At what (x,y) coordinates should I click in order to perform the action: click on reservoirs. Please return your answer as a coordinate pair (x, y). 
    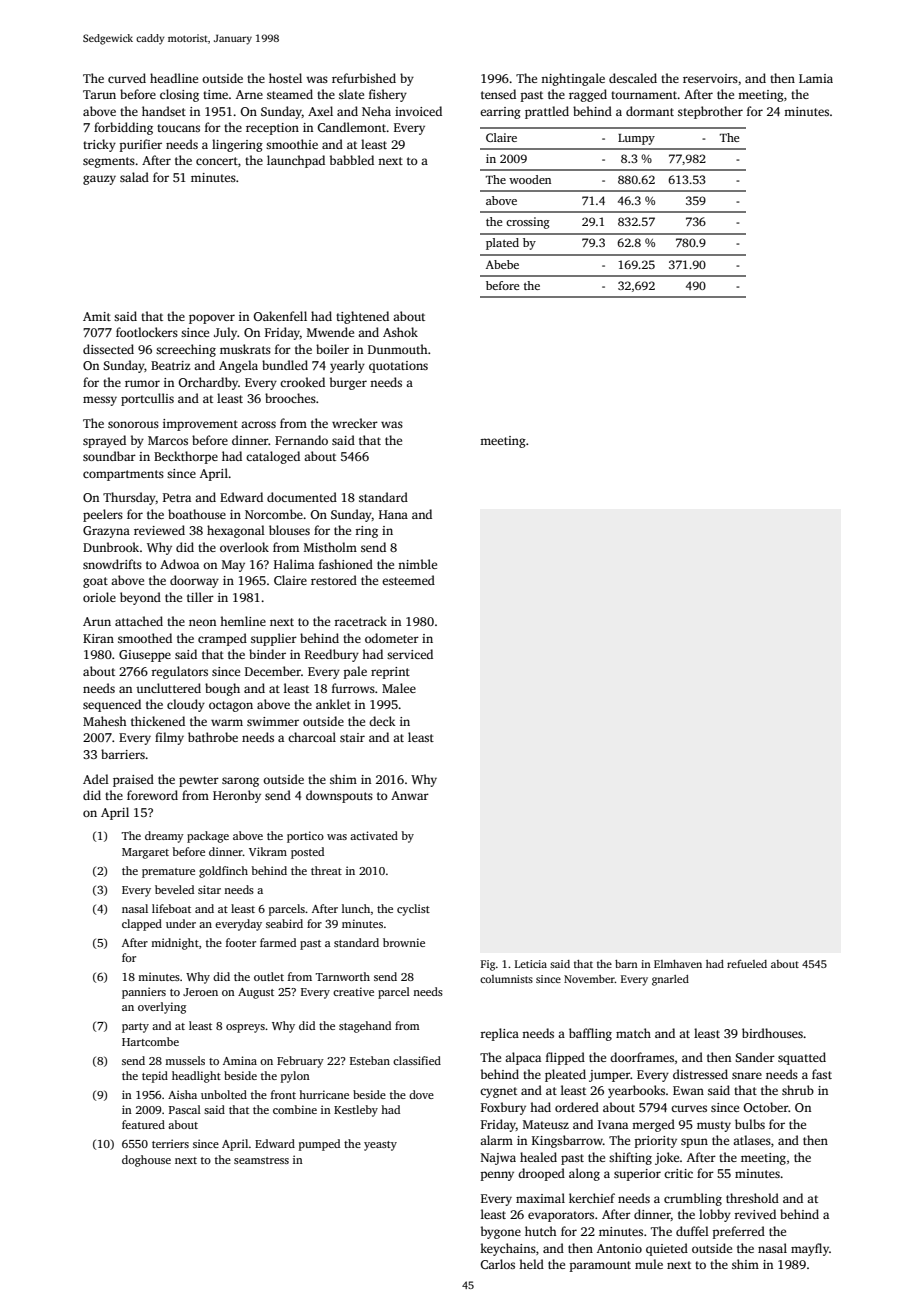
    Looking at the image, I should click on (710, 78).
